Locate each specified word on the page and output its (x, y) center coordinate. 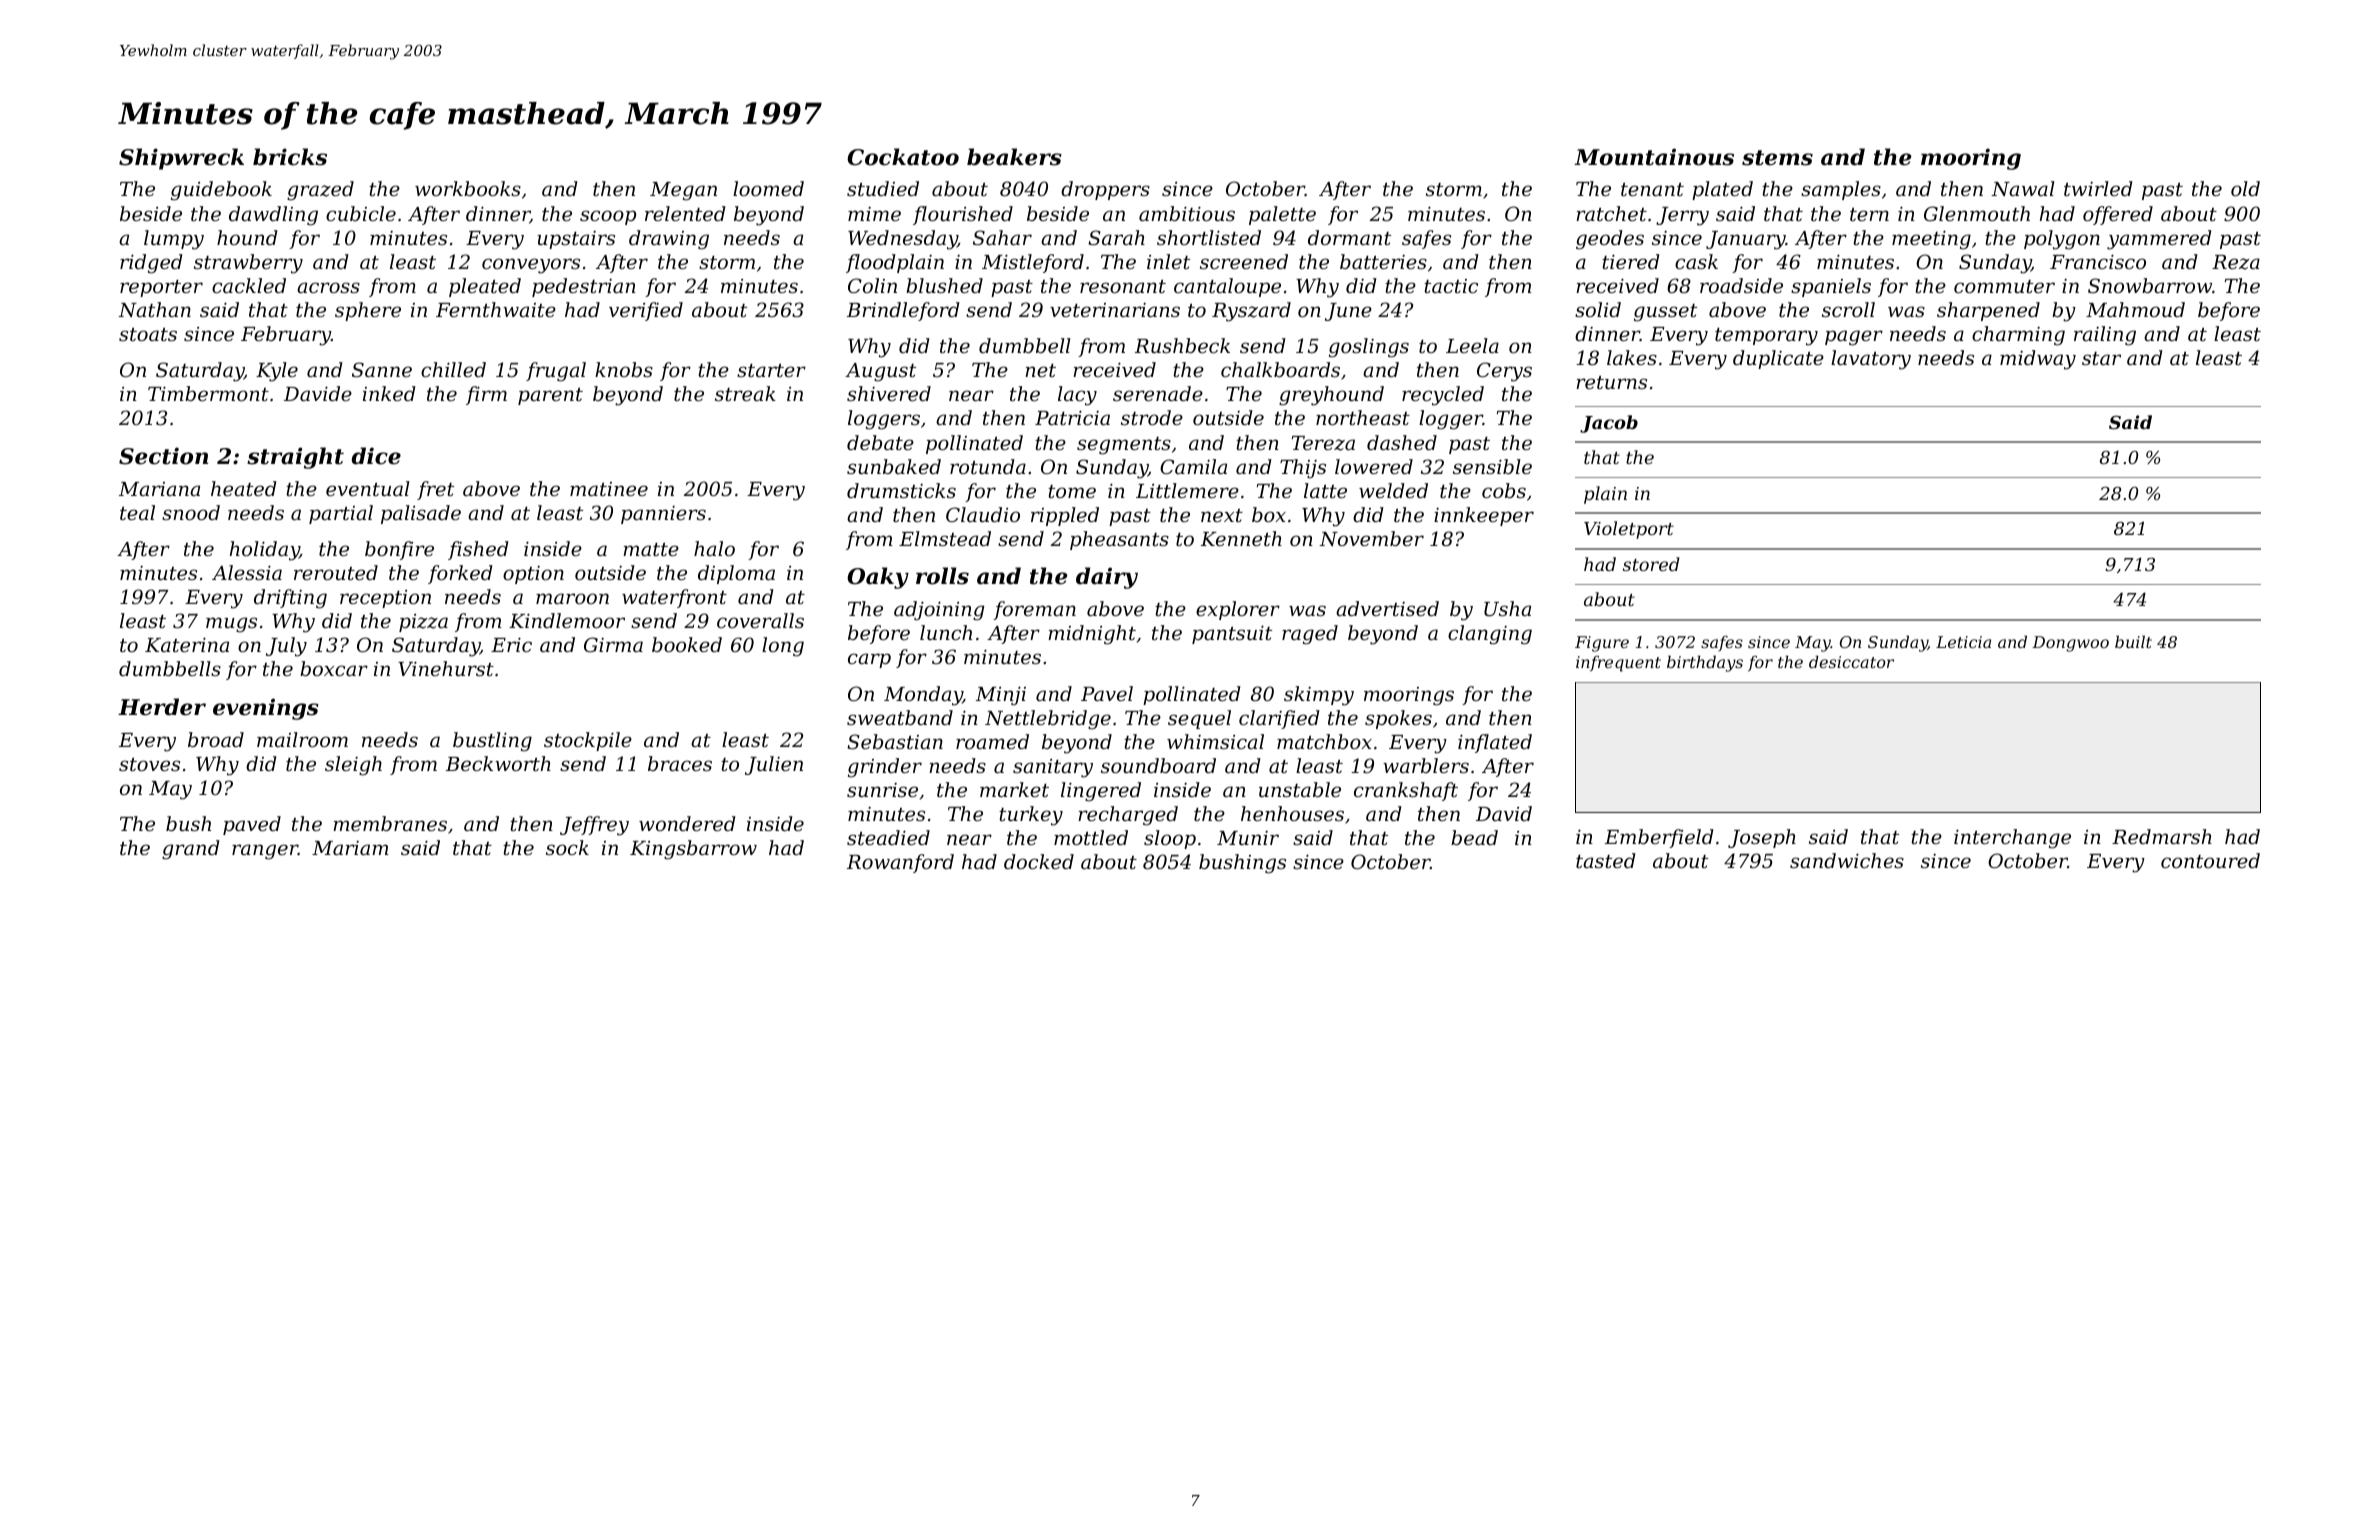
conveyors (531, 266)
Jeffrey (594, 826)
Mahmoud (2135, 309)
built (2133, 641)
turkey (1031, 816)
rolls (942, 576)
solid (1598, 309)
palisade (421, 514)
